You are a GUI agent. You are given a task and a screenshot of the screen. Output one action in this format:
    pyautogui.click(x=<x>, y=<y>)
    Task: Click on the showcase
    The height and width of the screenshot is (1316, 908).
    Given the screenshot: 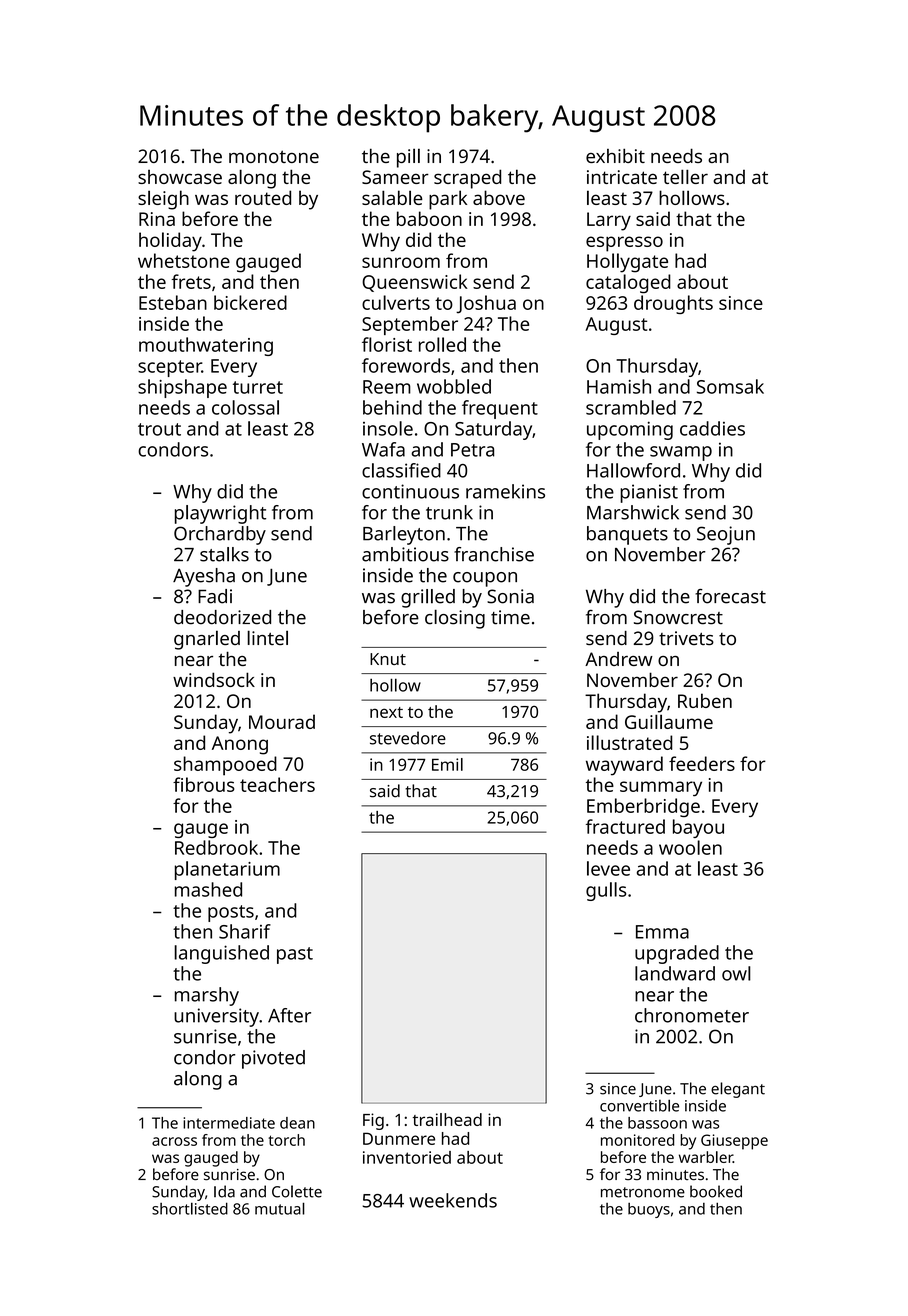 What is the action you would take?
    pyautogui.click(x=180, y=177)
